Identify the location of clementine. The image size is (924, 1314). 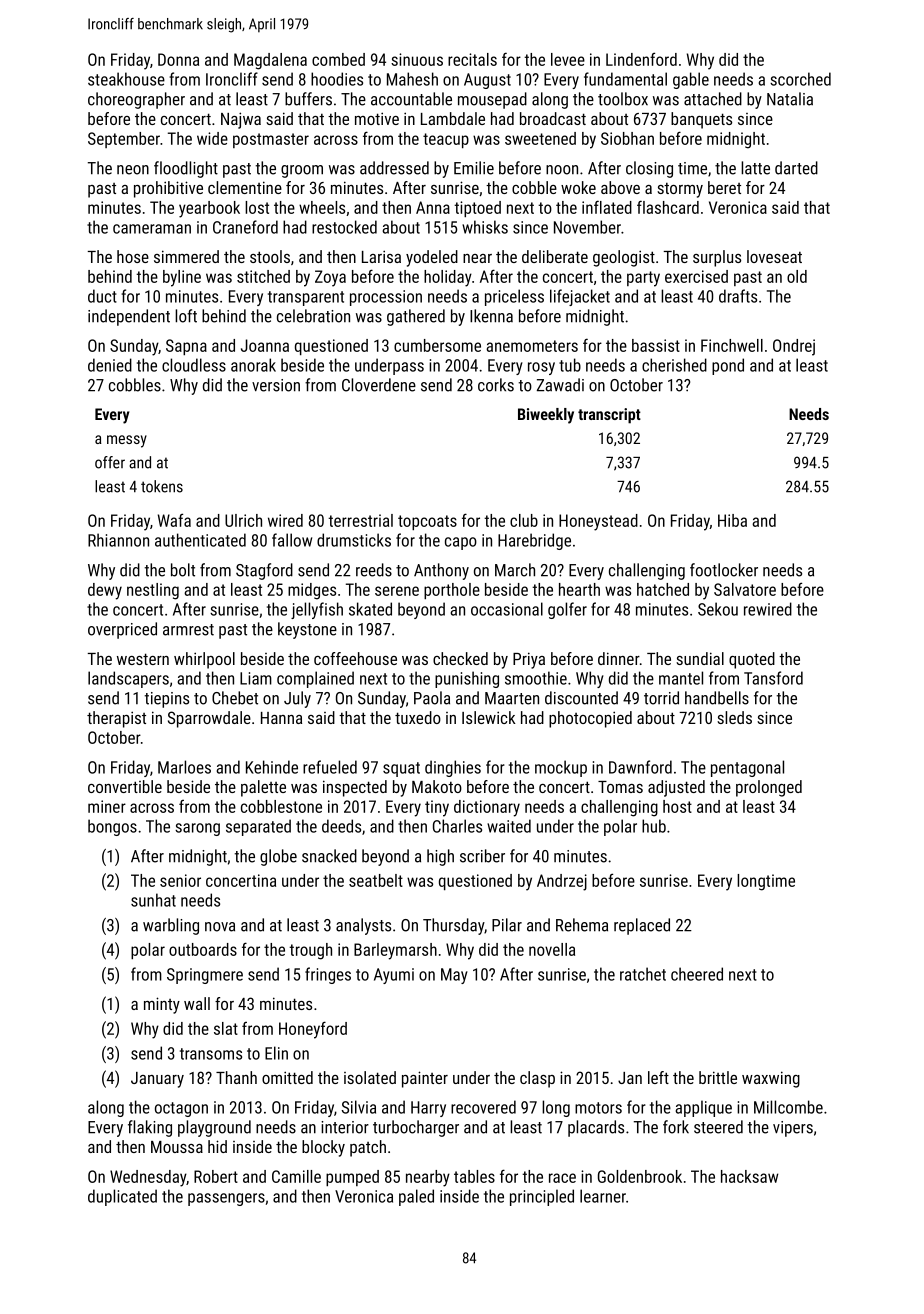
(245, 187).
